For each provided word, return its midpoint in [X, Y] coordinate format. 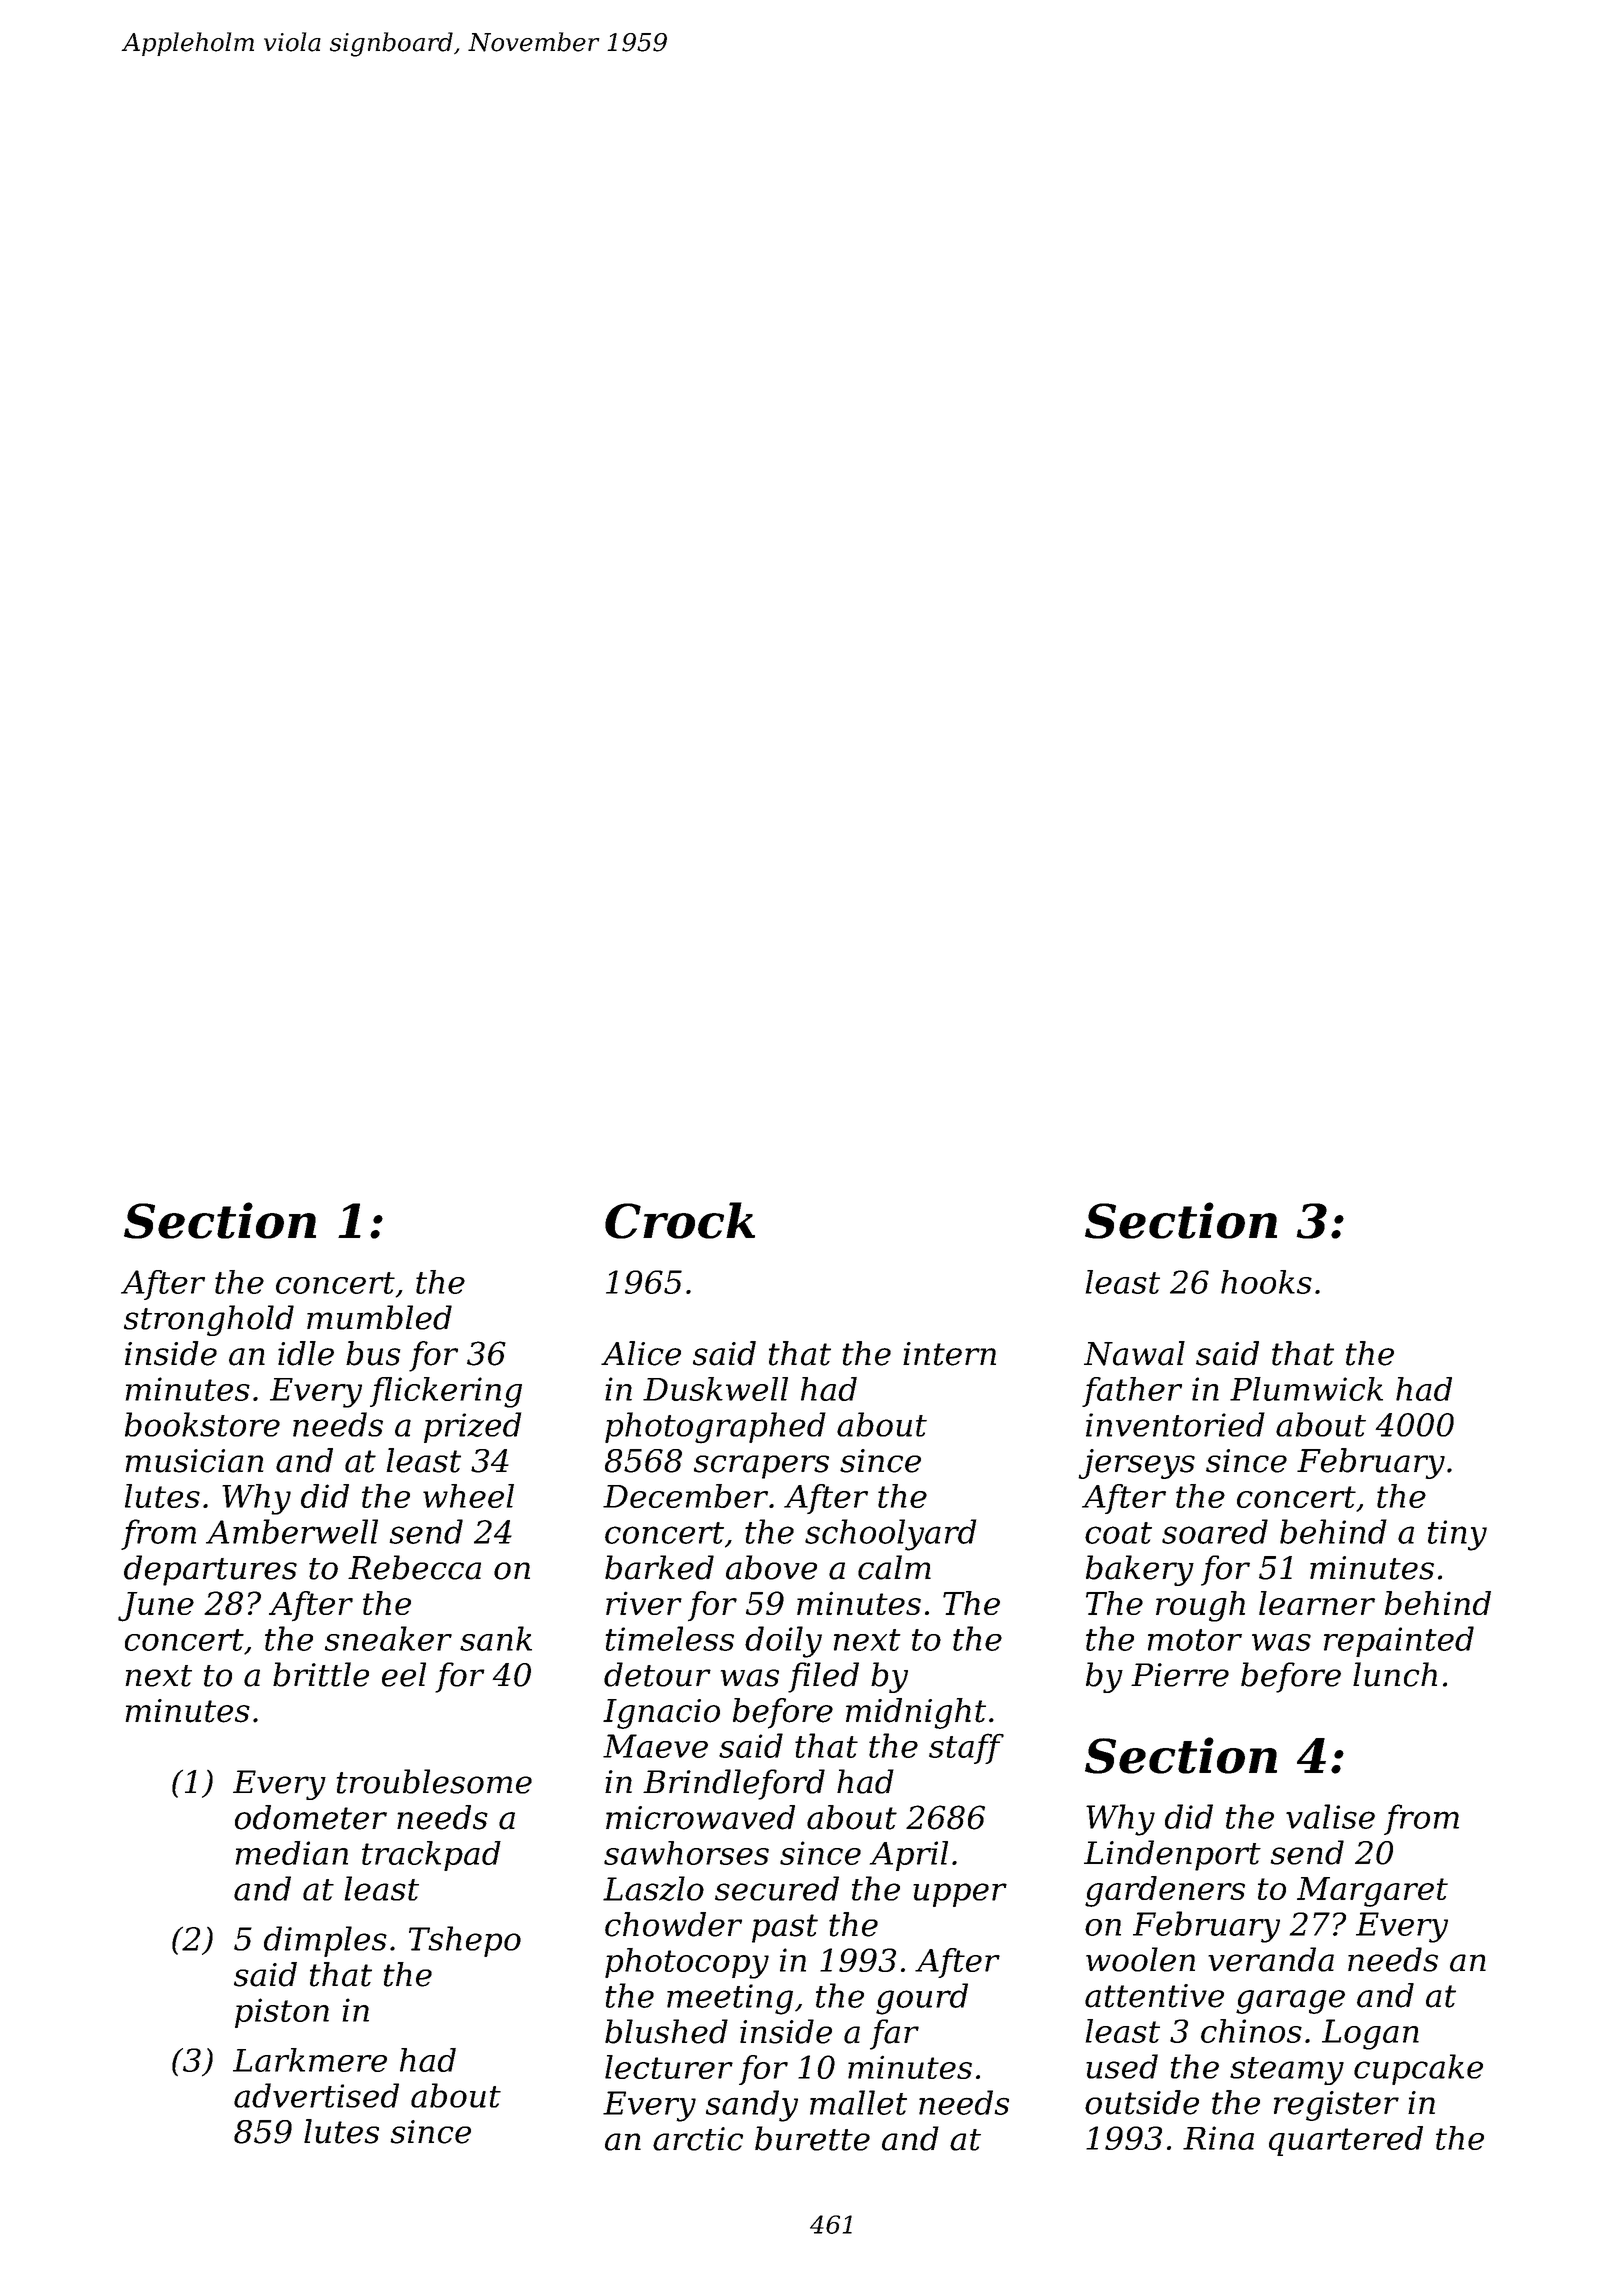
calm [894, 1567]
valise [1330, 1816]
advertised [316, 2095]
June [156, 1607]
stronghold [209, 1320]
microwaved [700, 1817]
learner [1317, 1603]
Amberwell [292, 1531]
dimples [325, 1941]
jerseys [1136, 1464]
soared [1215, 1531]
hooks [1266, 1282]
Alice [641, 1353]
